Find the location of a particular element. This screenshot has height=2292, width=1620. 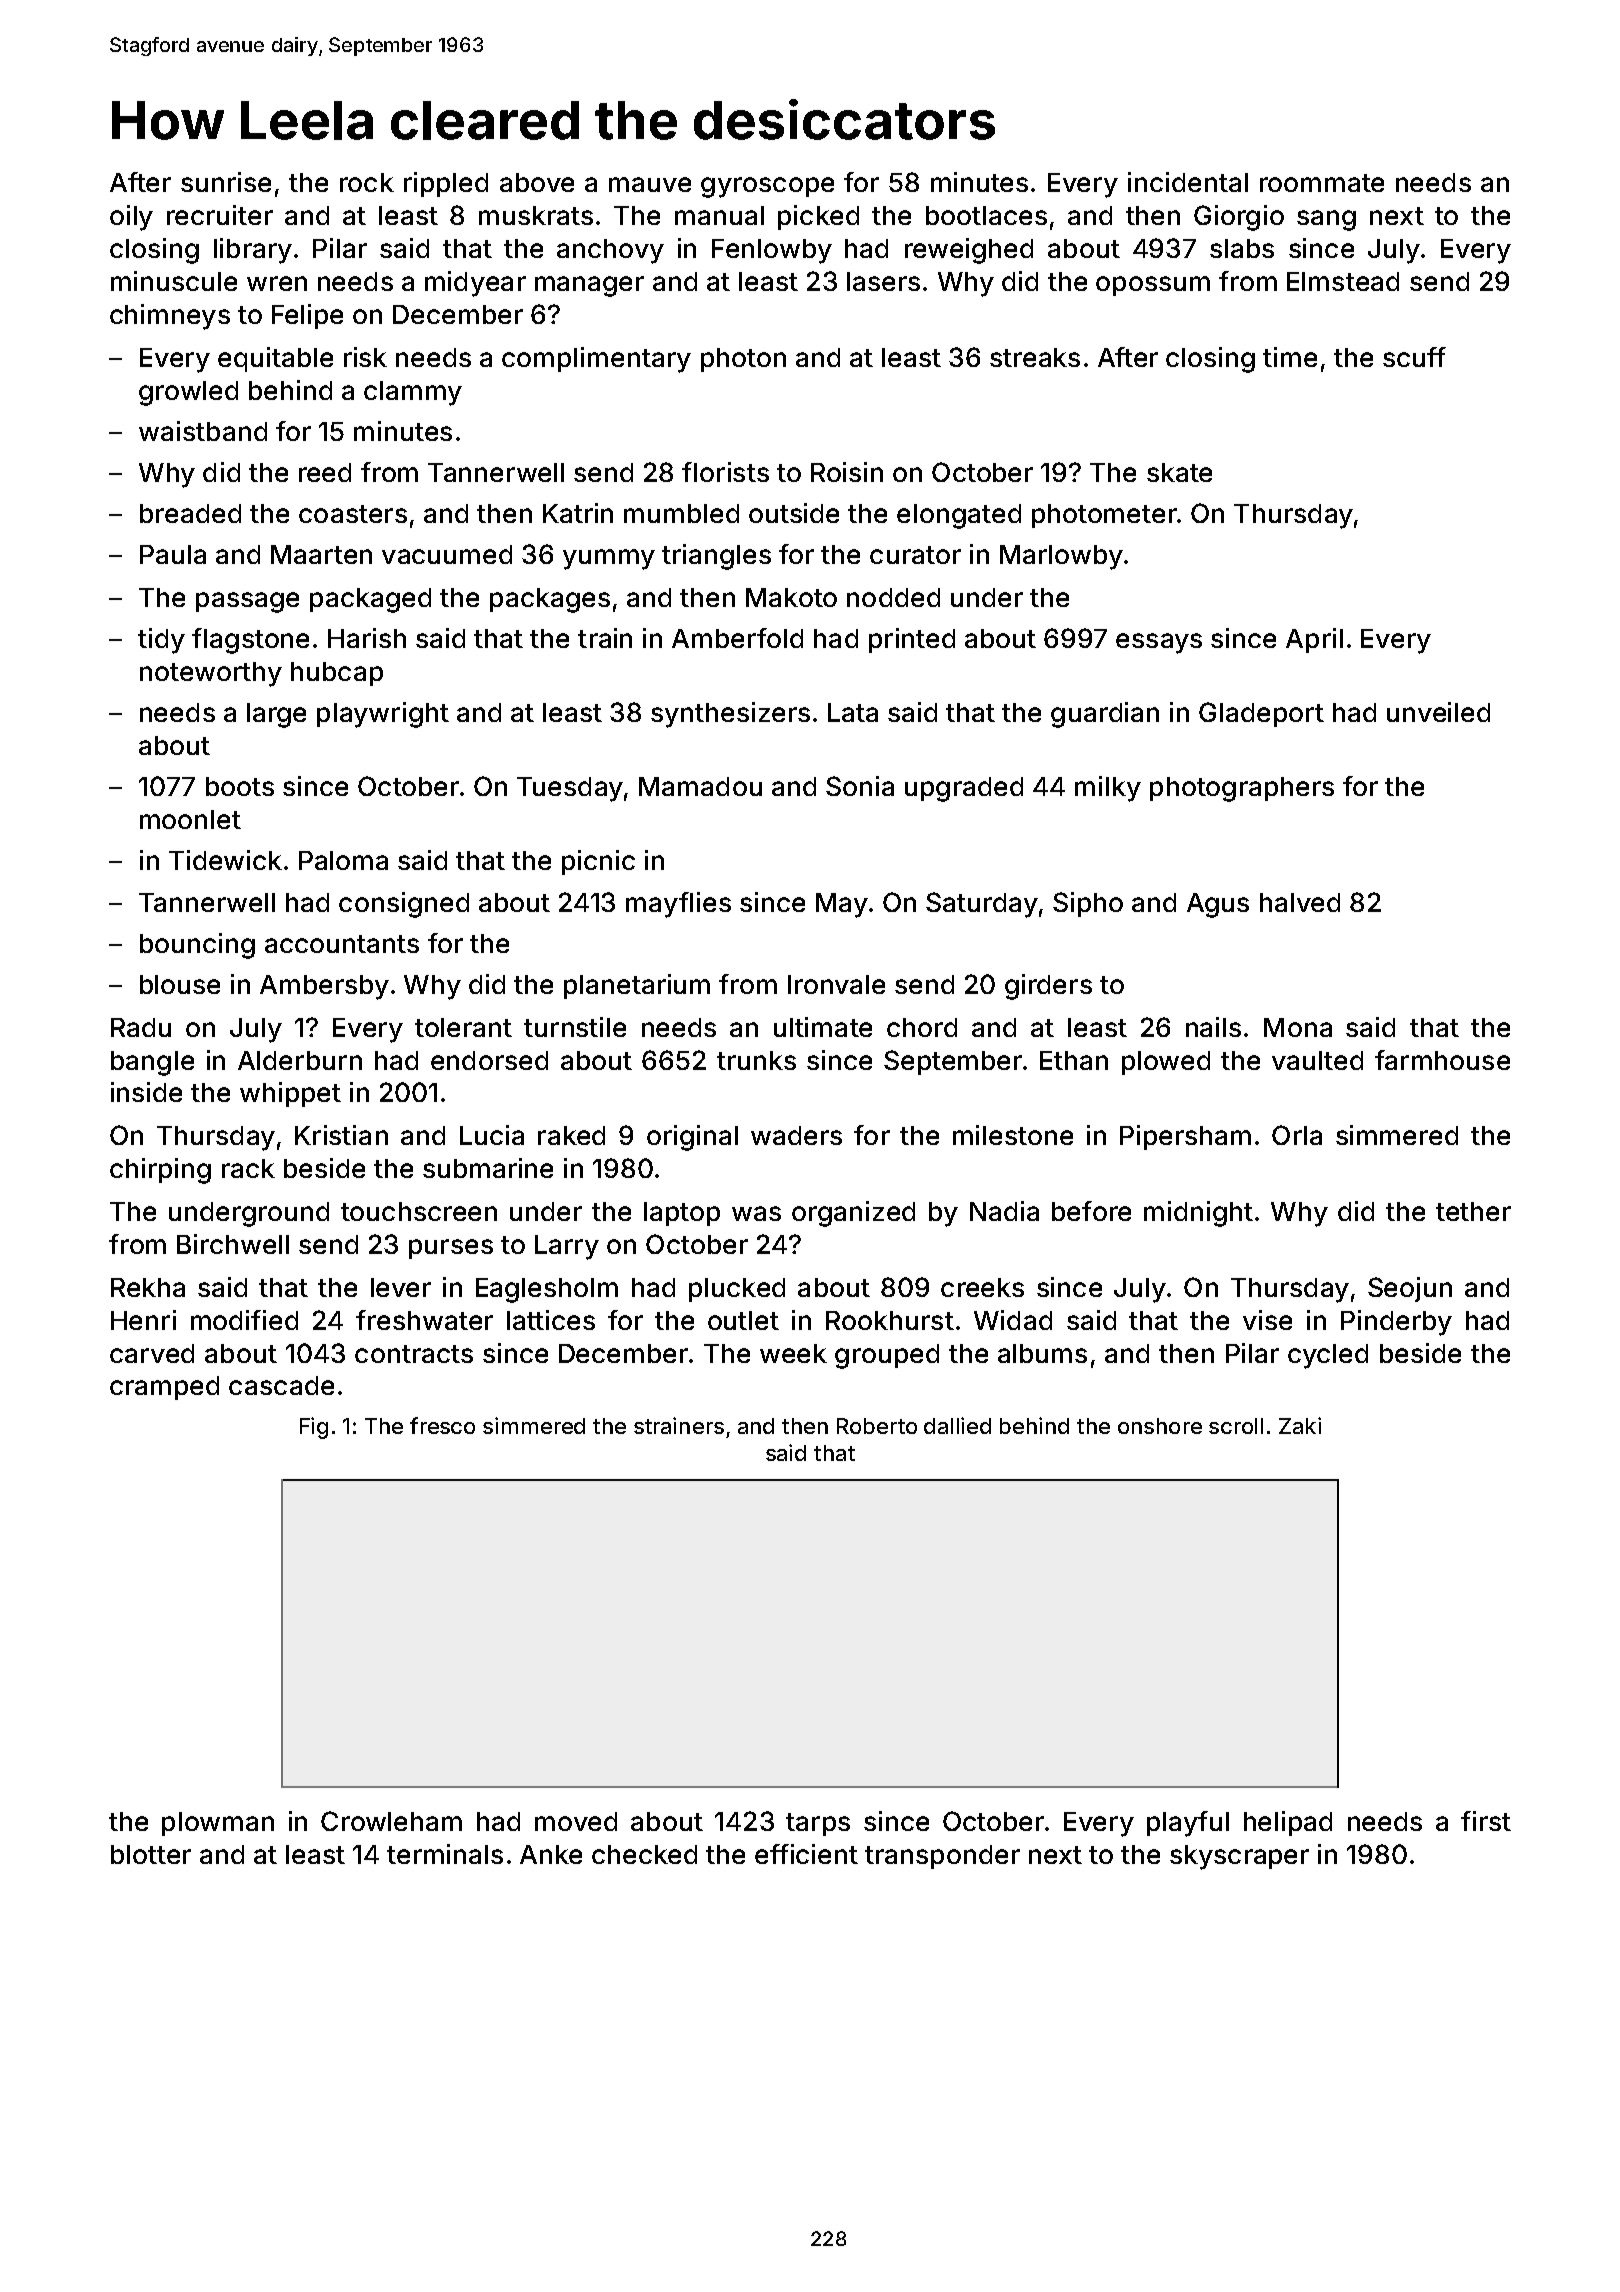

playful is located at coordinates (1188, 1824).
